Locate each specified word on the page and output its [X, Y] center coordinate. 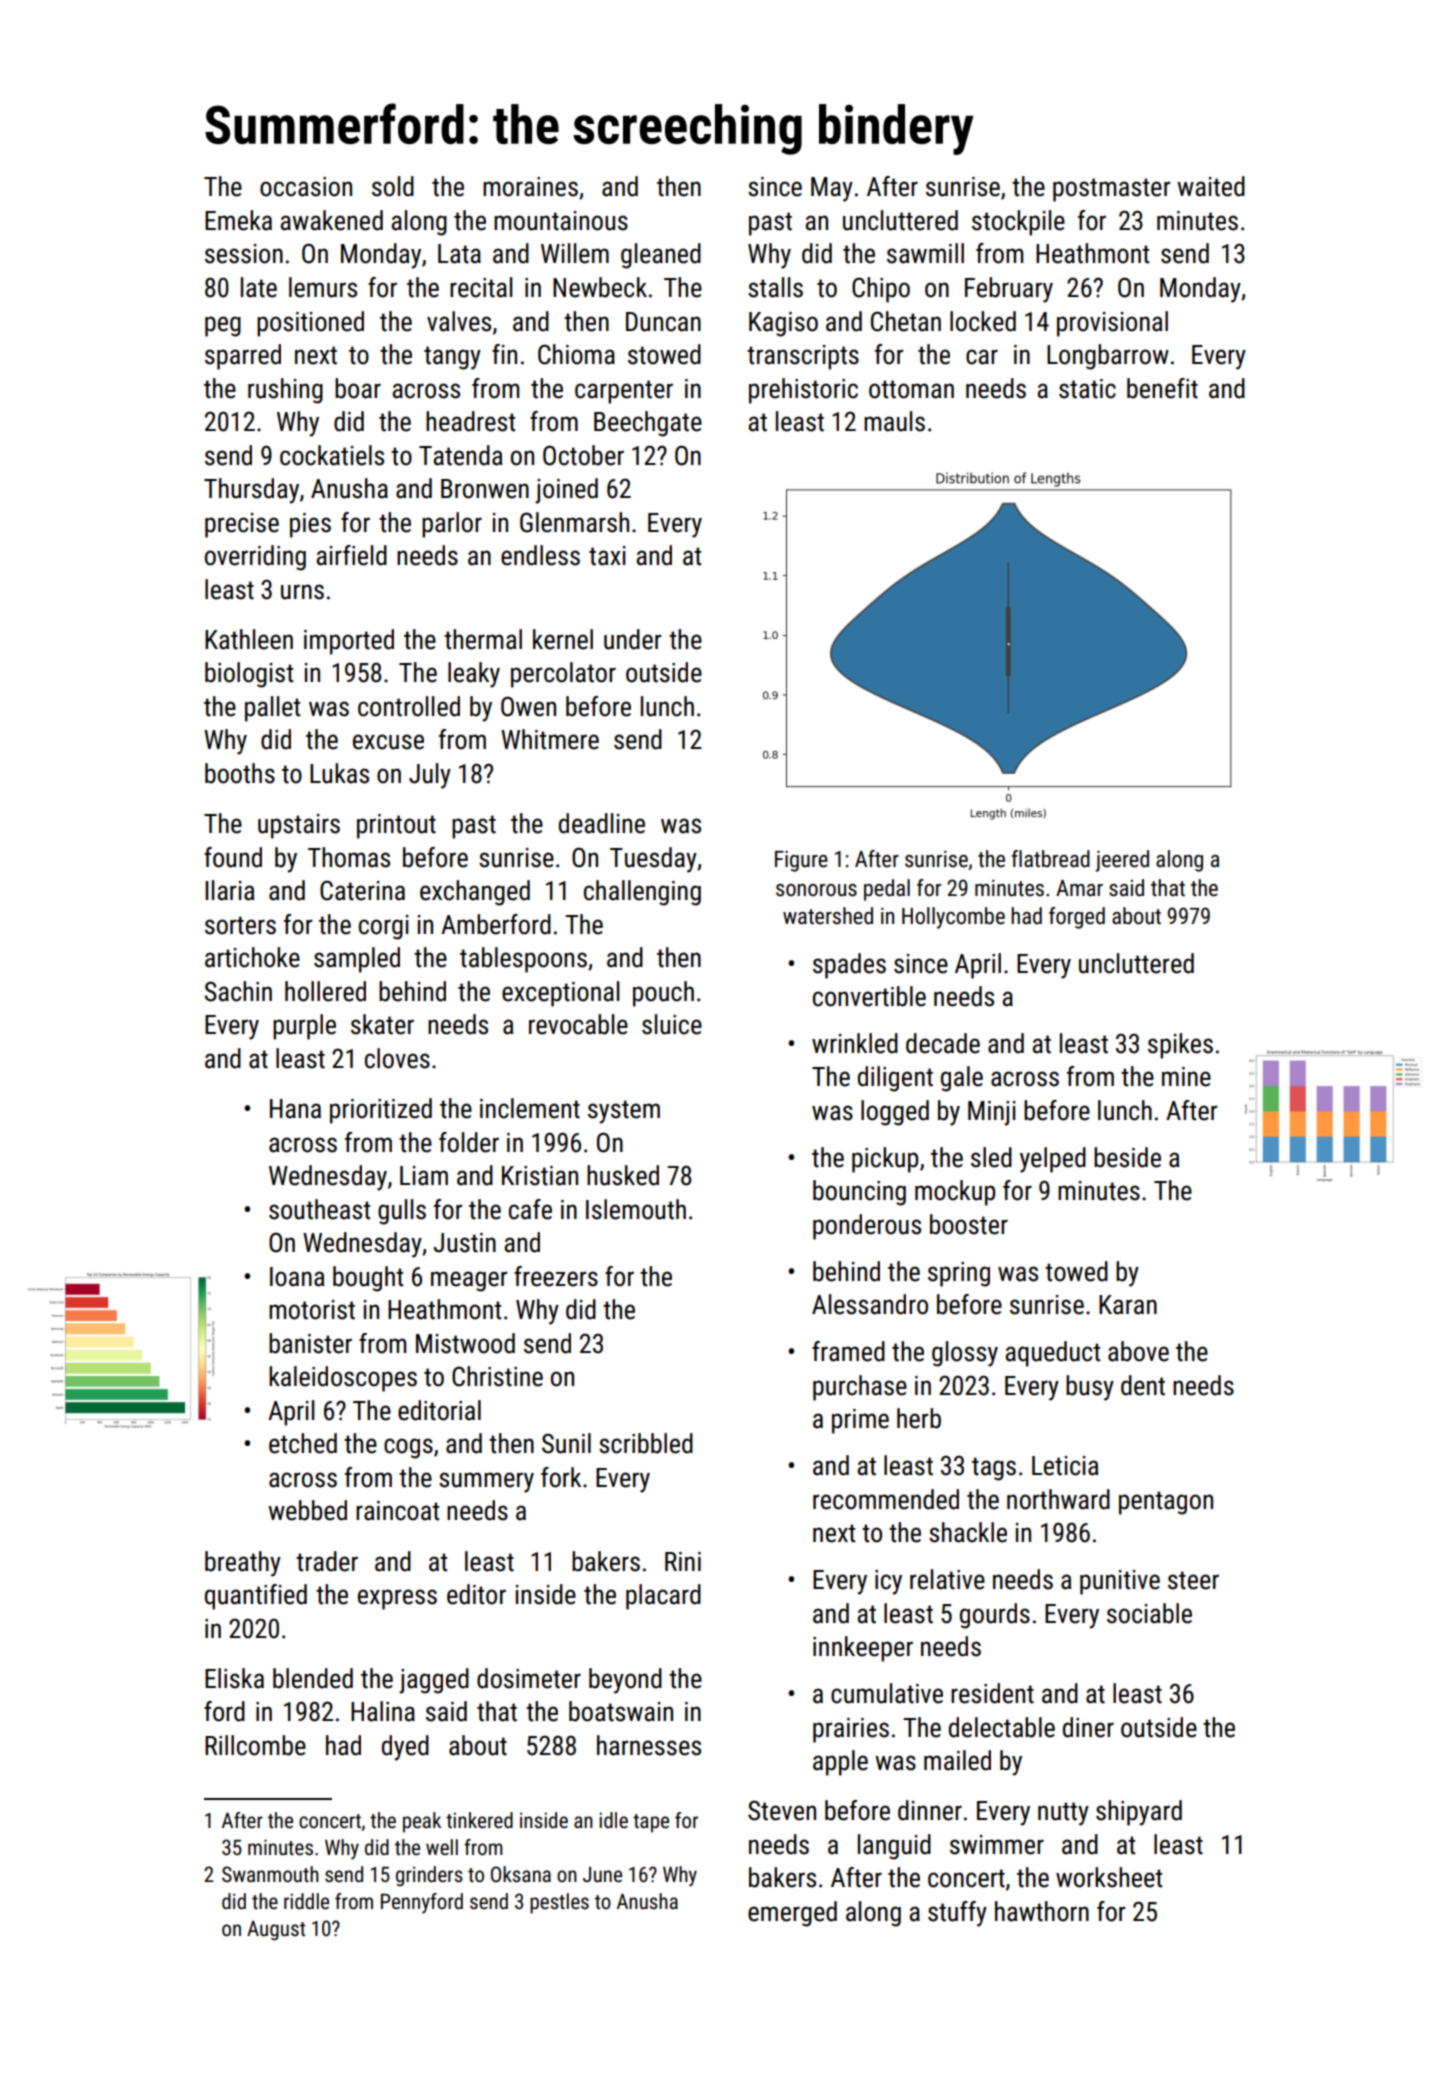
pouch [663, 994]
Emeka [238, 220]
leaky [474, 675]
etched [303, 1443]
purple [304, 1027]
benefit [1162, 388]
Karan [1128, 1305]
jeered [1122, 861]
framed [848, 1351]
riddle [306, 1901]
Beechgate [648, 424]
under [632, 639]
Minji [992, 1113]
